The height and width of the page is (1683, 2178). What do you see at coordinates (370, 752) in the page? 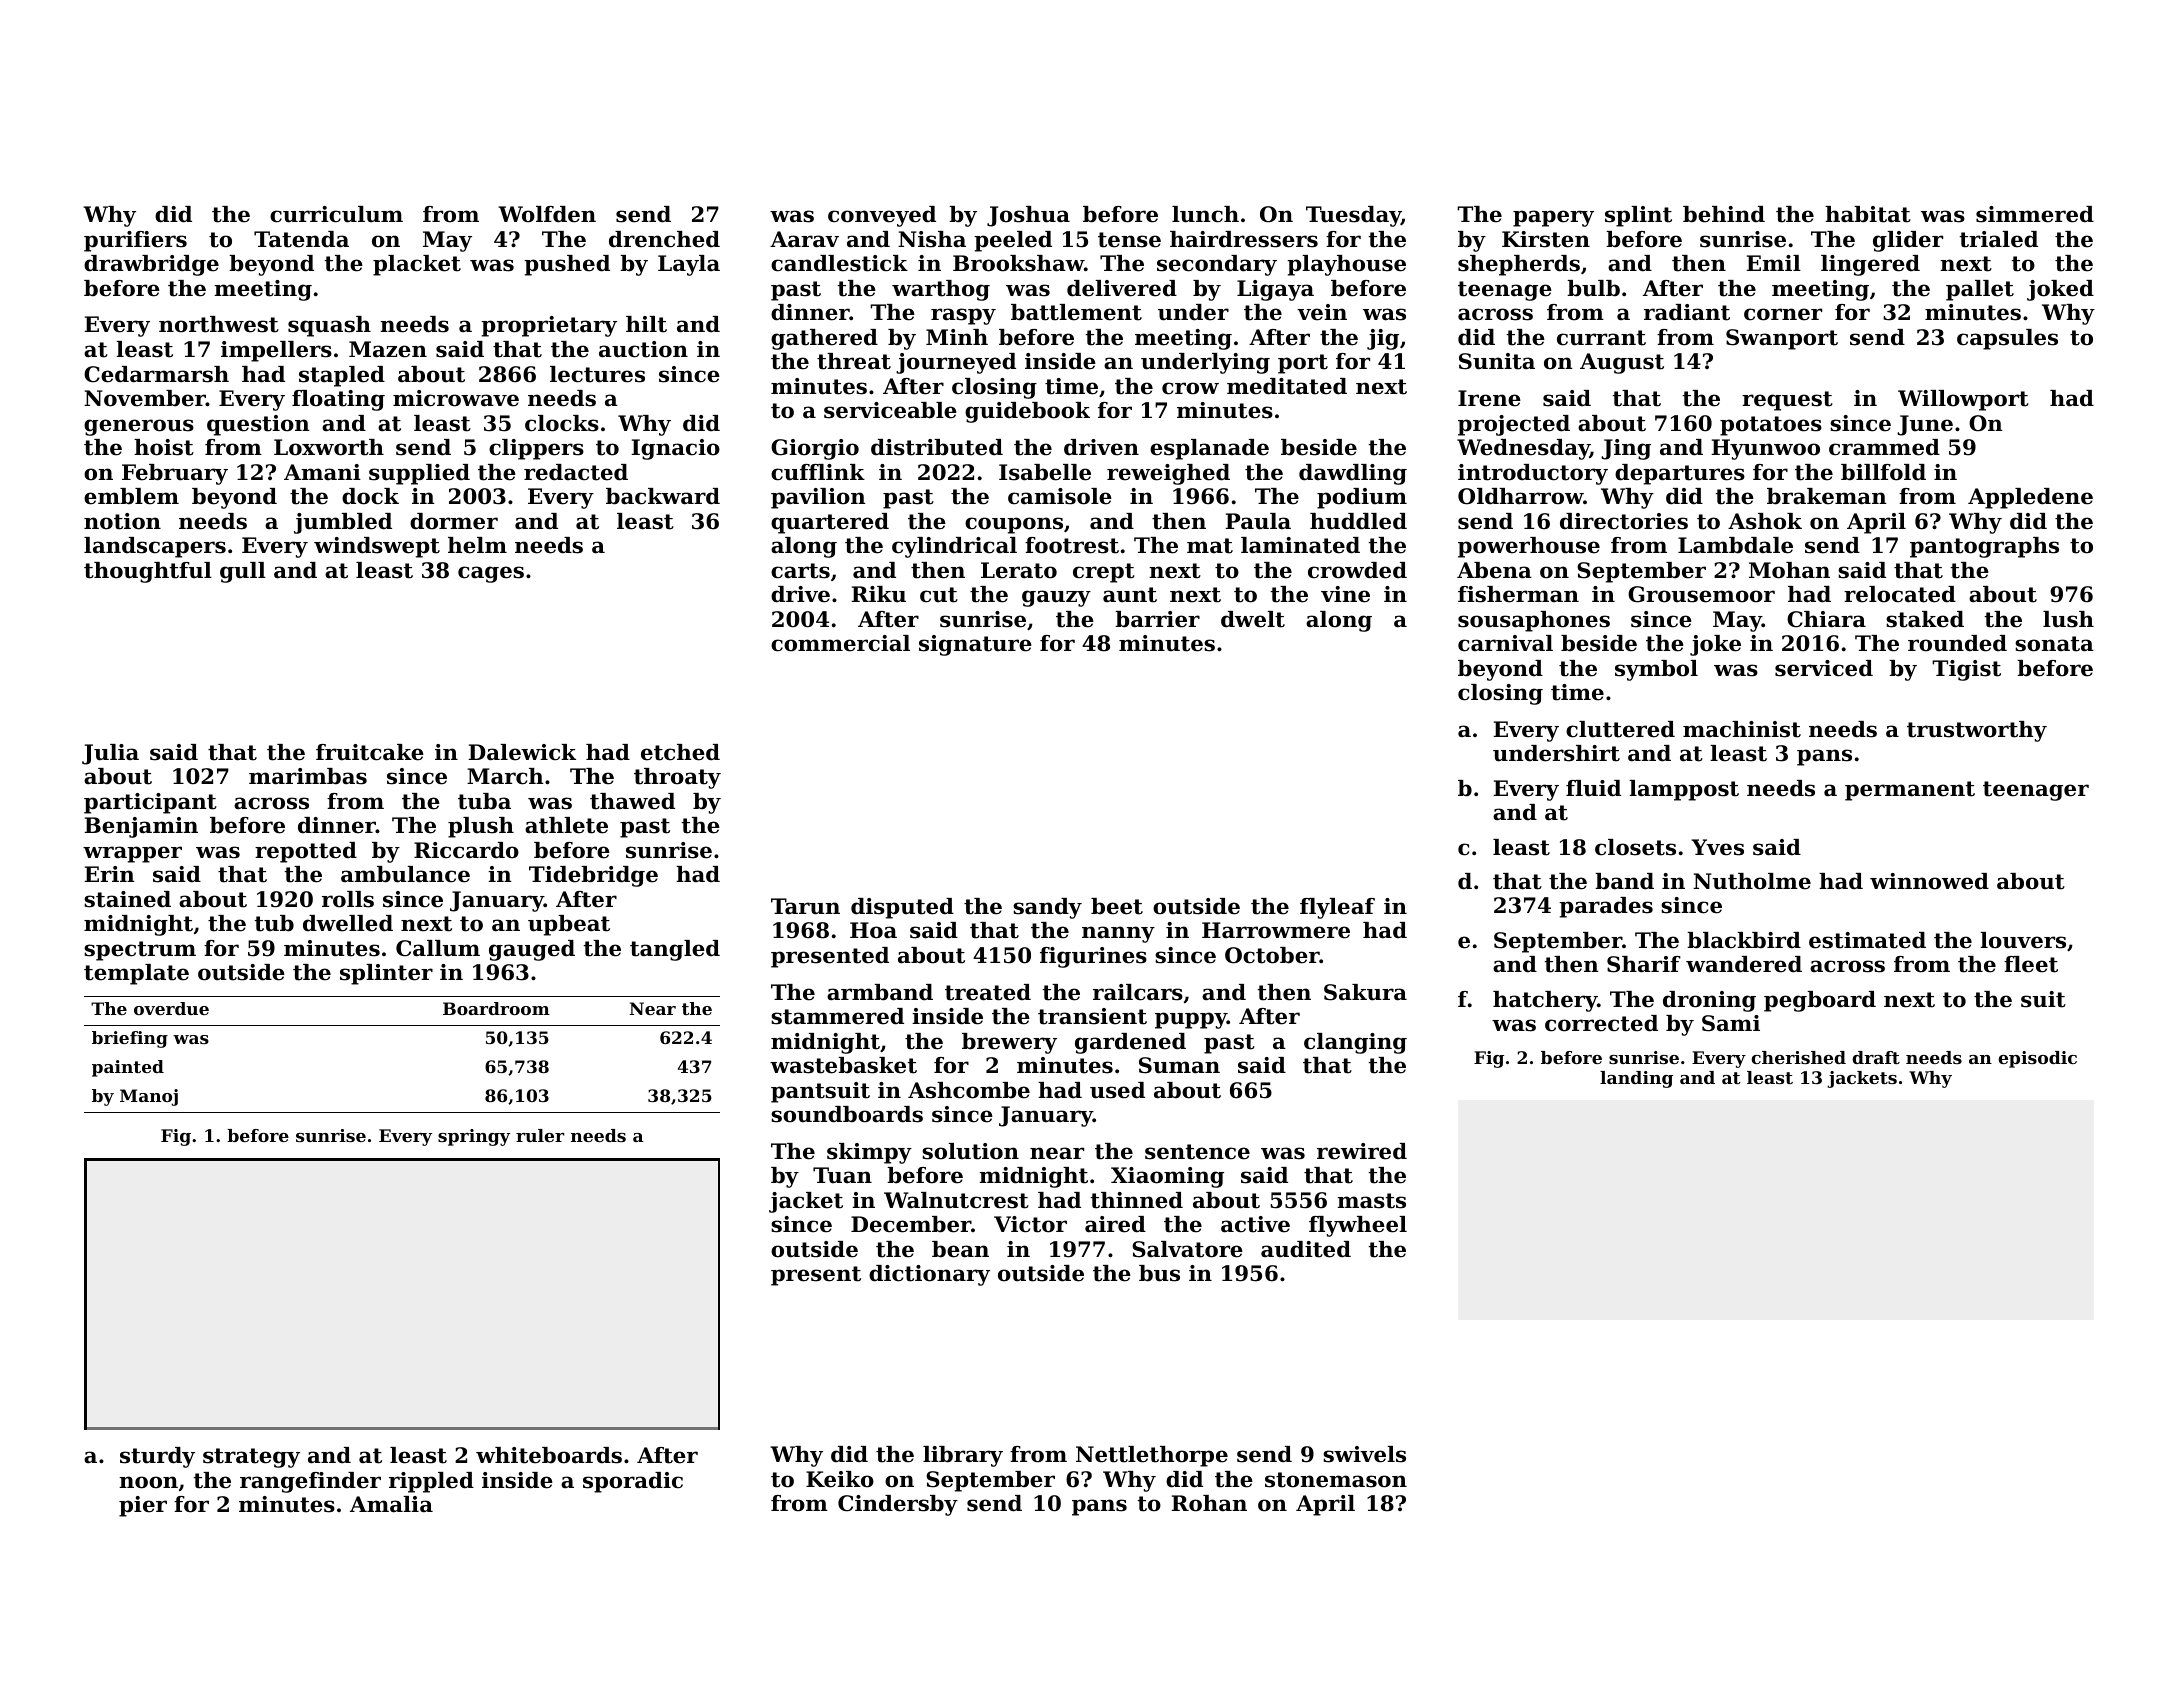
I see `fruitcake` at bounding box center [370, 752].
